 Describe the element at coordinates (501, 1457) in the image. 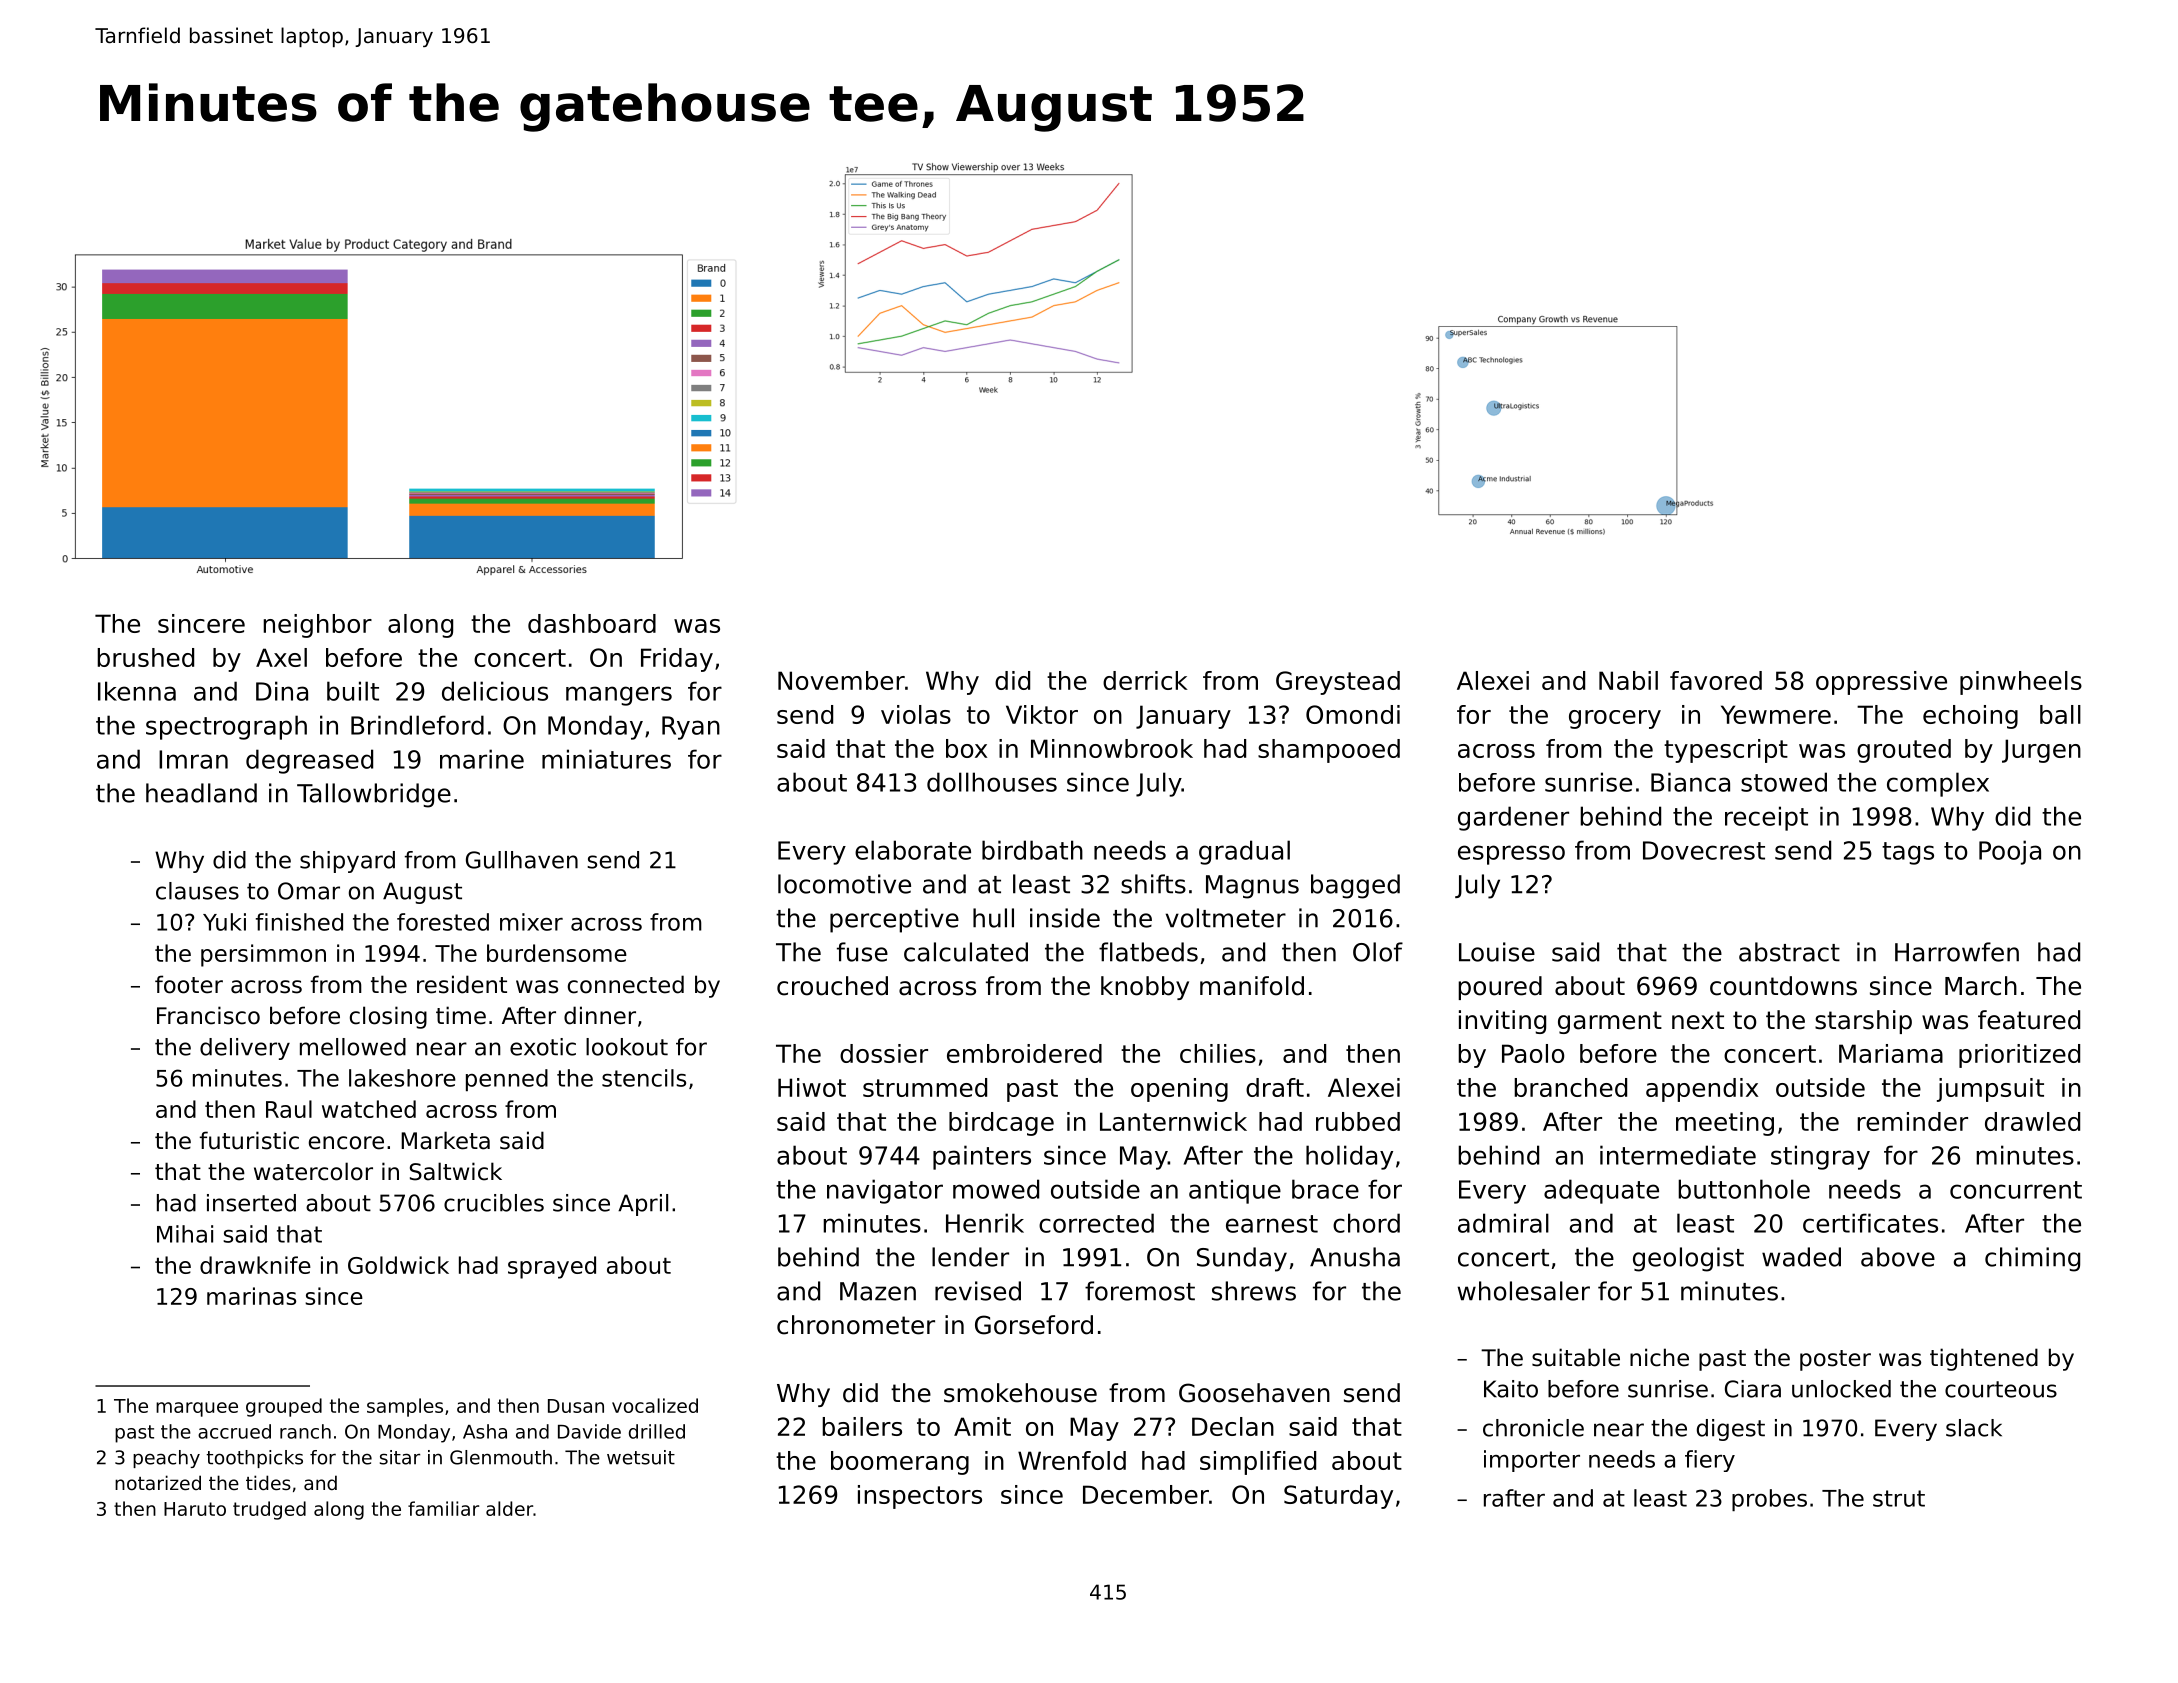

I see `Glenmouth` at that location.
